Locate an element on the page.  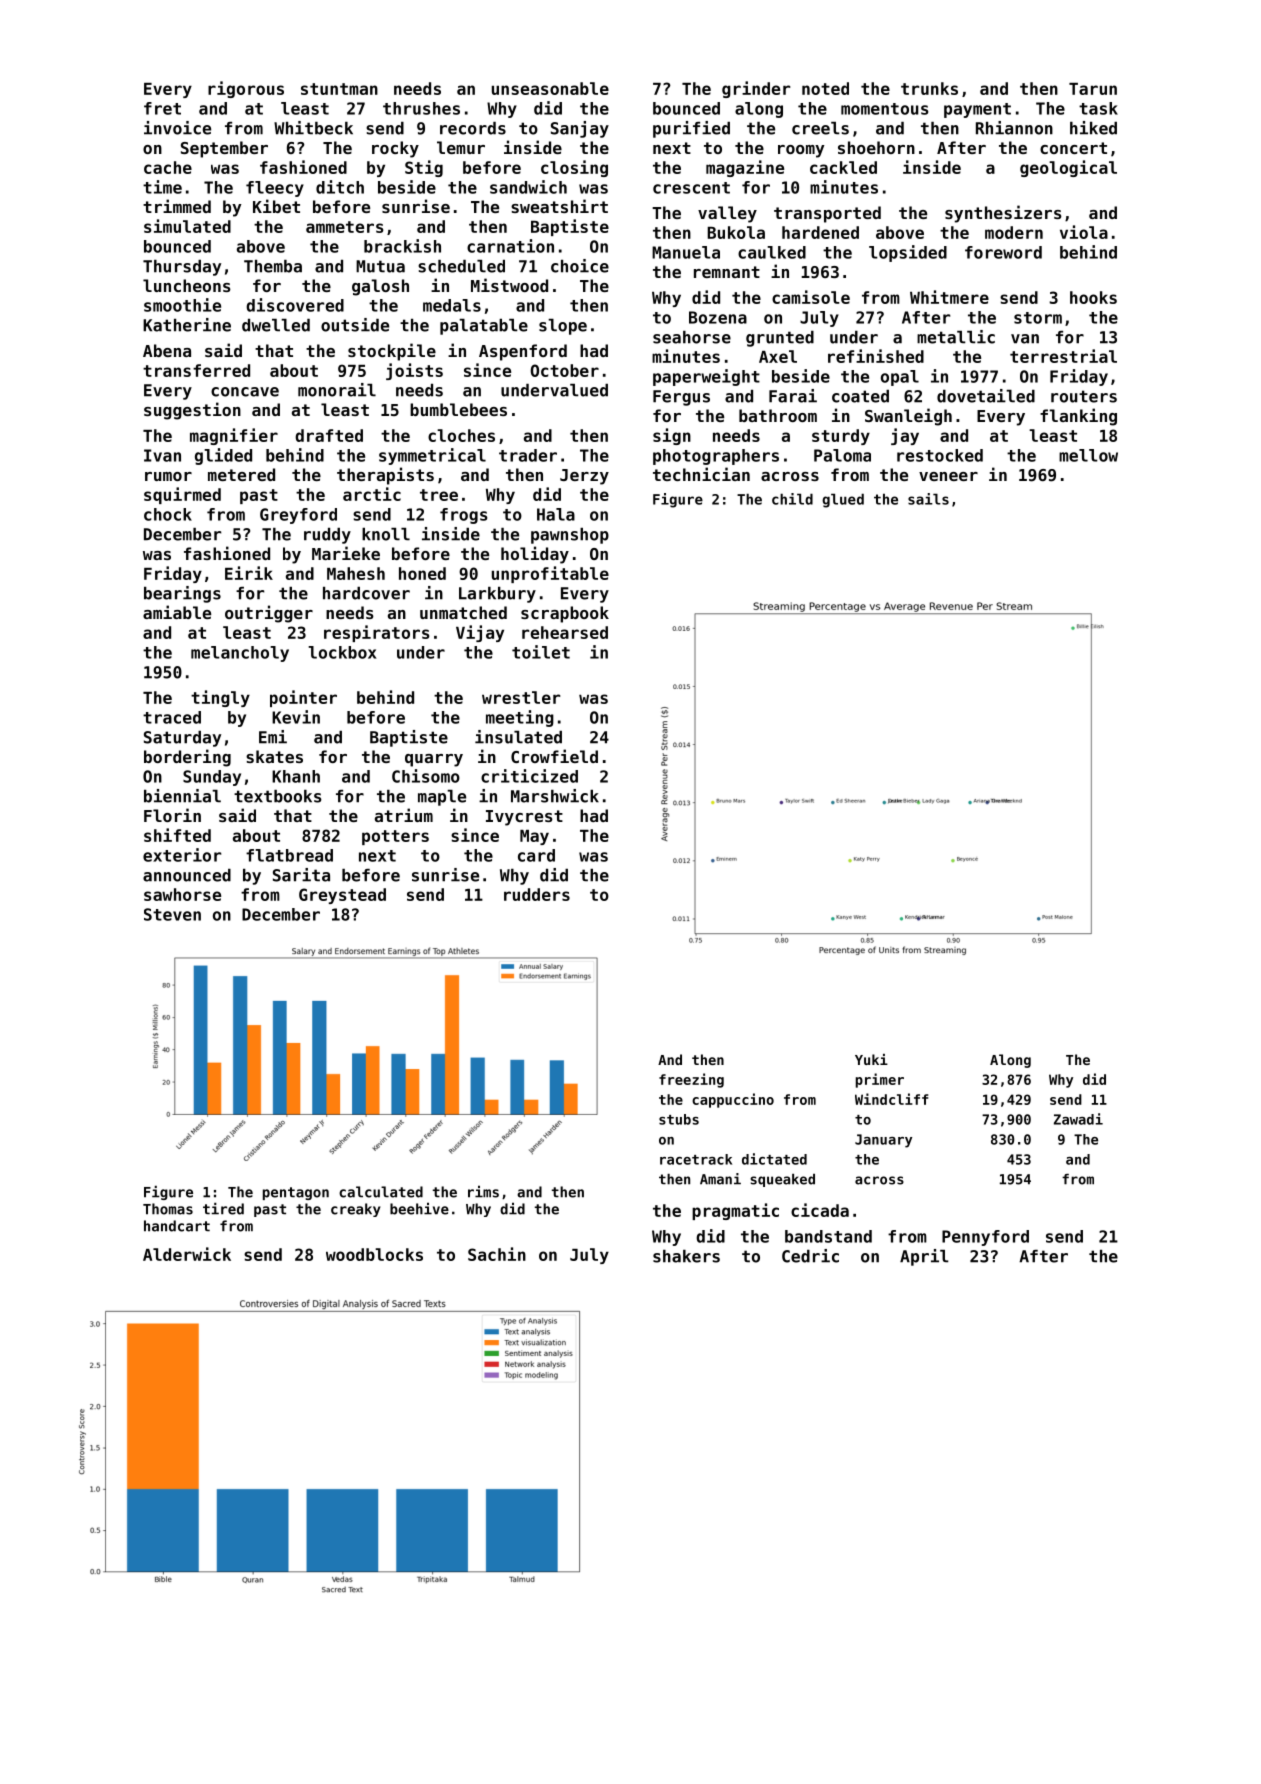
trunks is located at coordinates (929, 88).
